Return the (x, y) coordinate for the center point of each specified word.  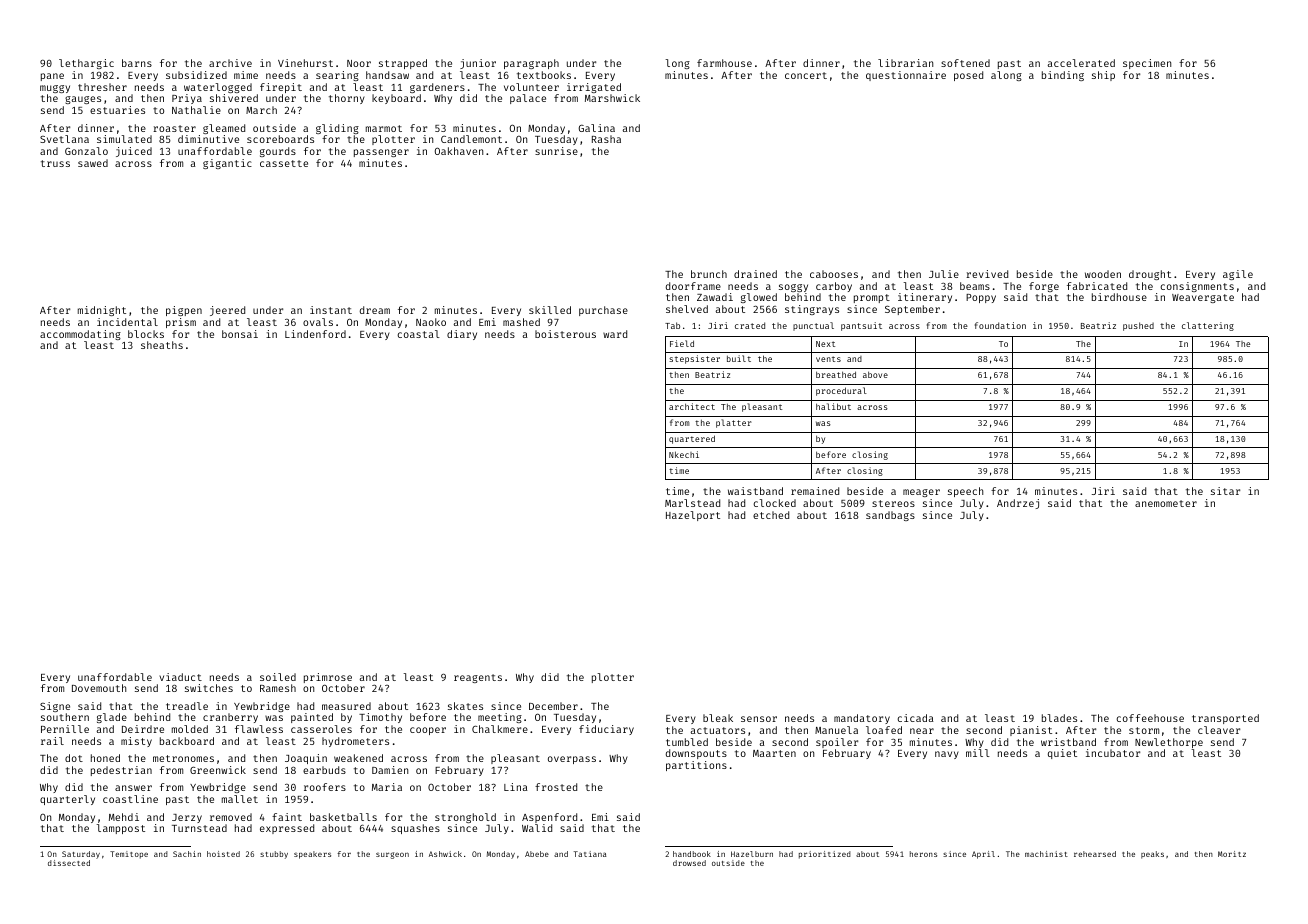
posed (968, 76)
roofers (325, 787)
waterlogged (218, 88)
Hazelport (693, 516)
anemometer (1166, 503)
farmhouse (724, 63)
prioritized (825, 855)
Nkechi (684, 454)
